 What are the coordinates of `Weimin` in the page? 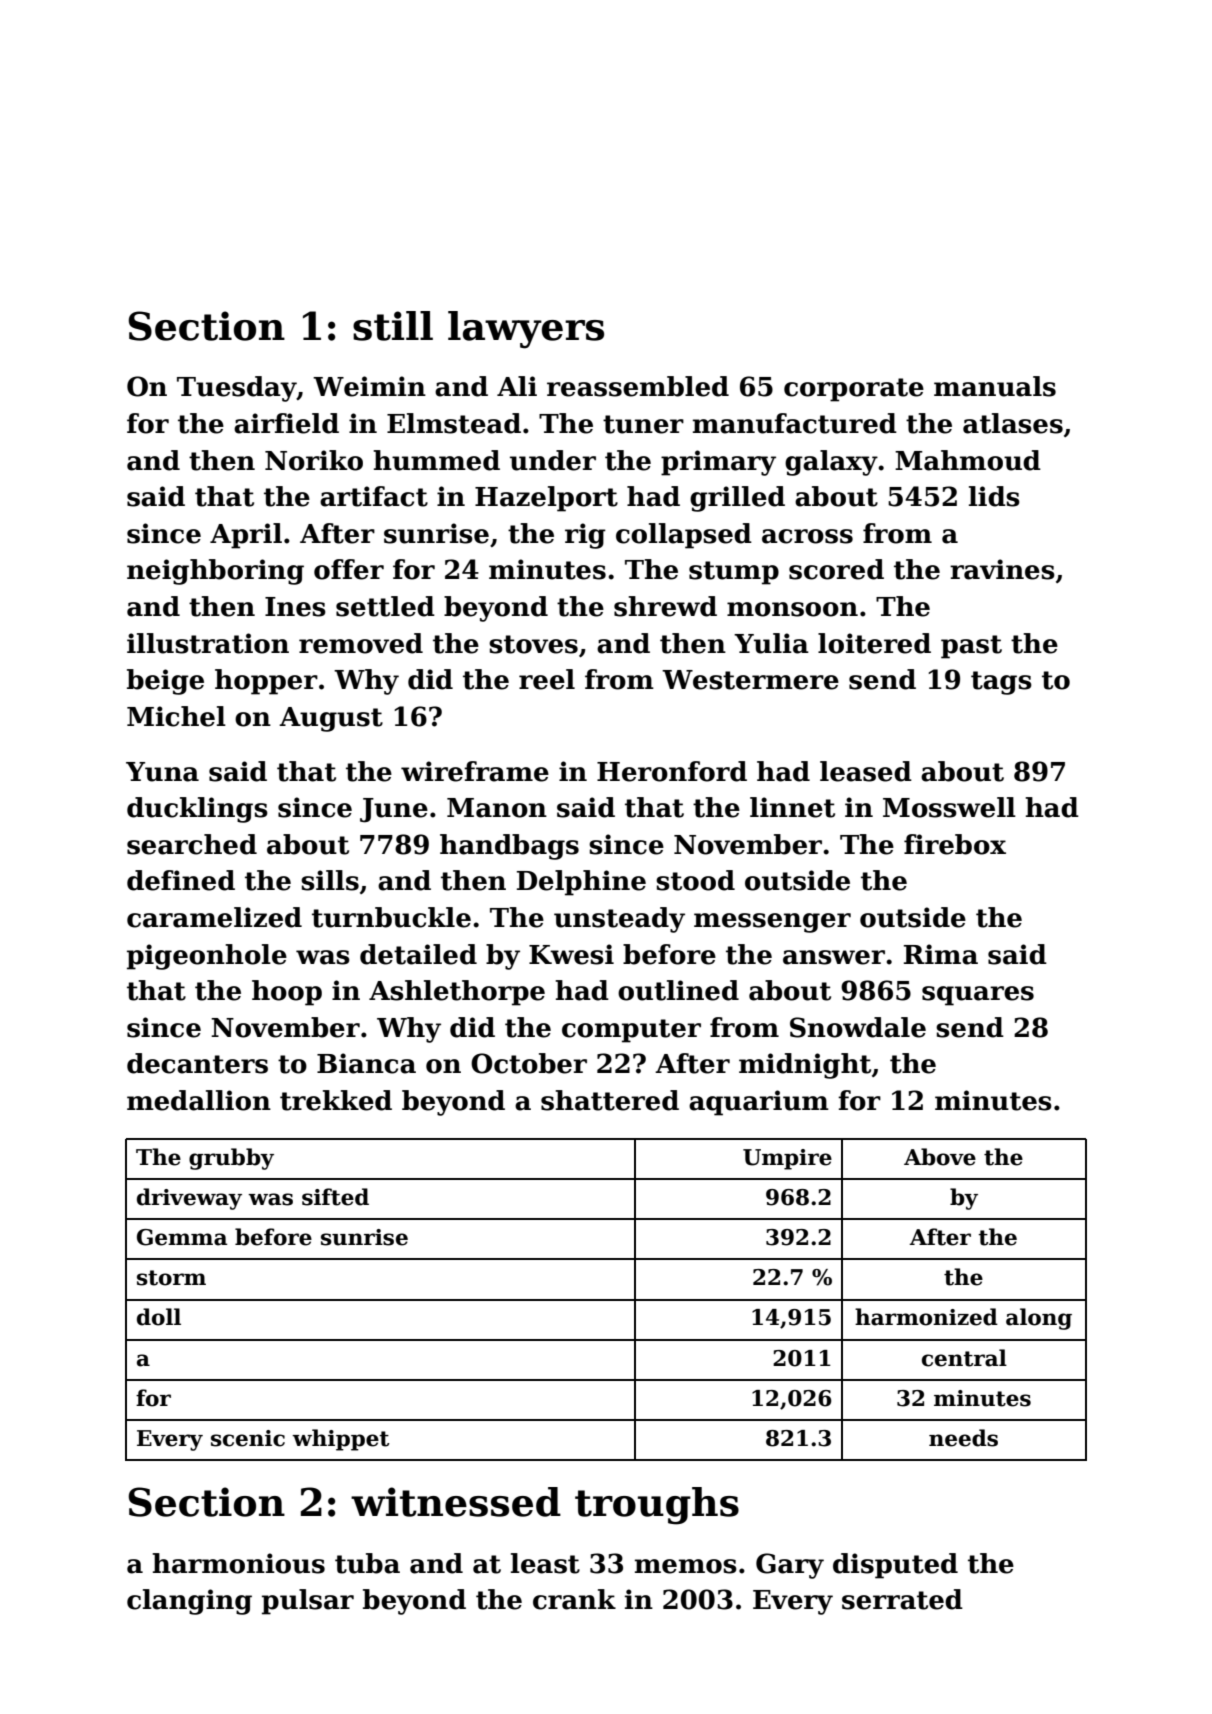 It's located at (369, 386).
